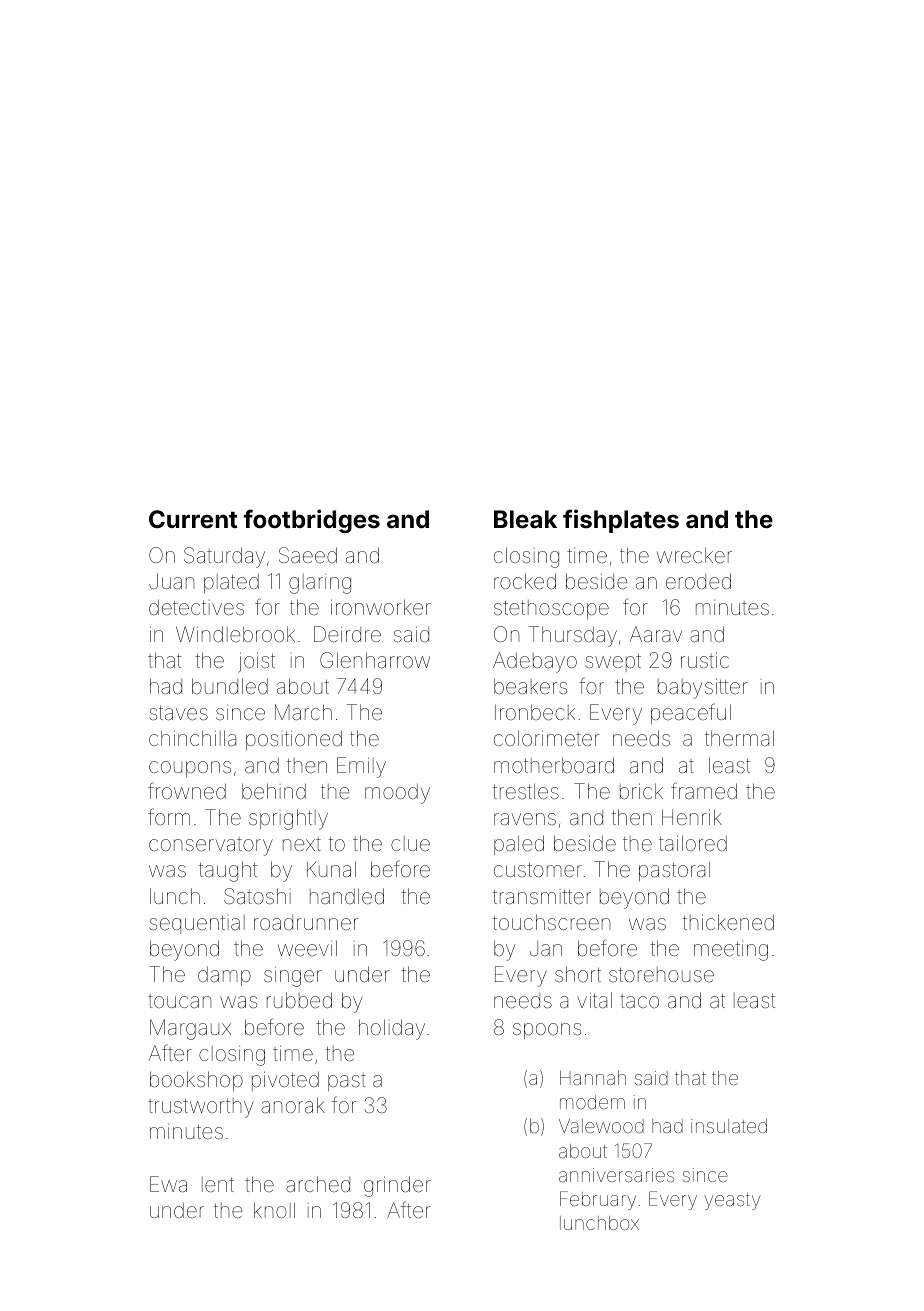 The height and width of the page is (1311, 924). What do you see at coordinates (593, 1078) in the page?
I see `Hannah` at bounding box center [593, 1078].
